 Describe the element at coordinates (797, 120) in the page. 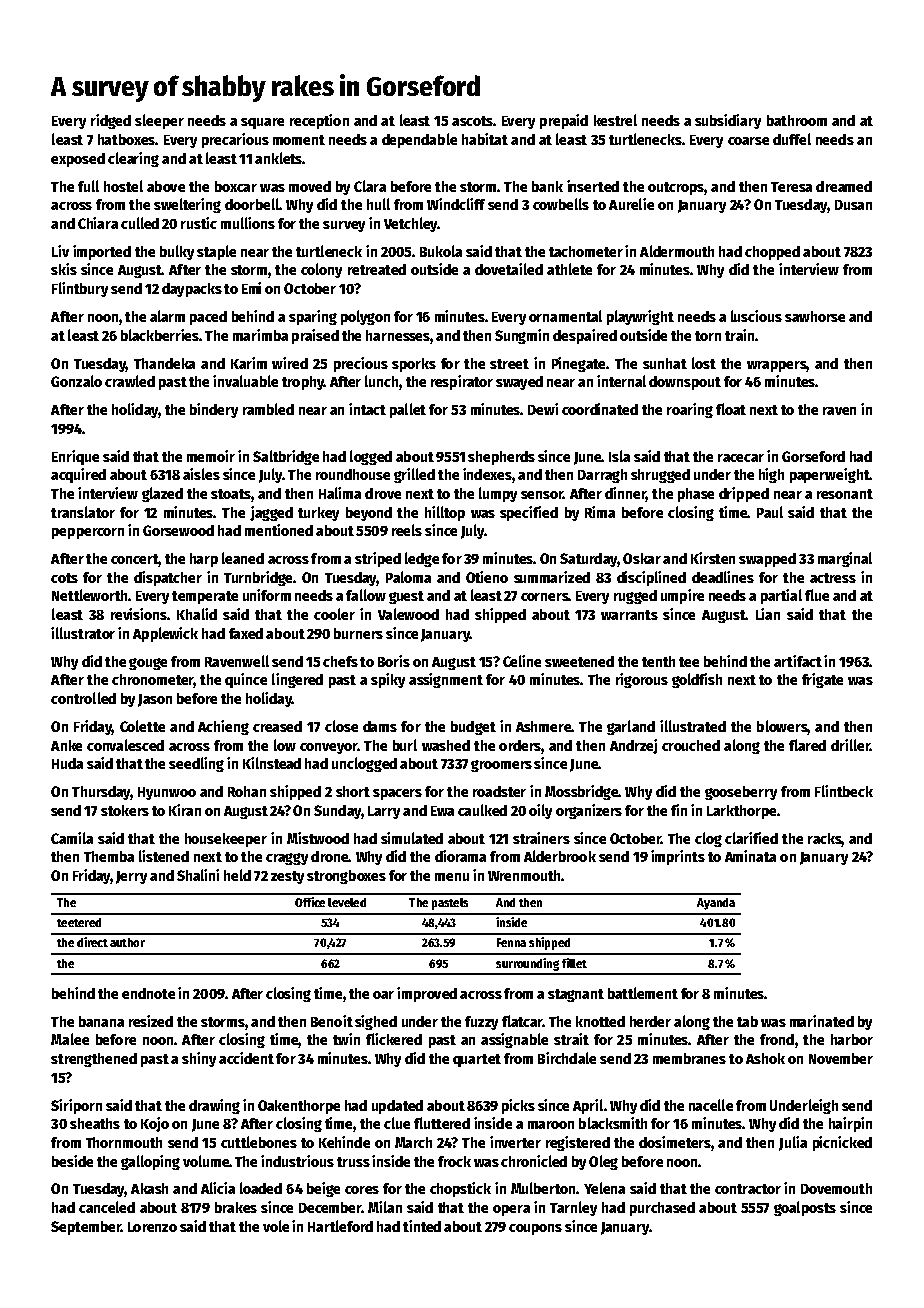

I see `bathroom` at that location.
